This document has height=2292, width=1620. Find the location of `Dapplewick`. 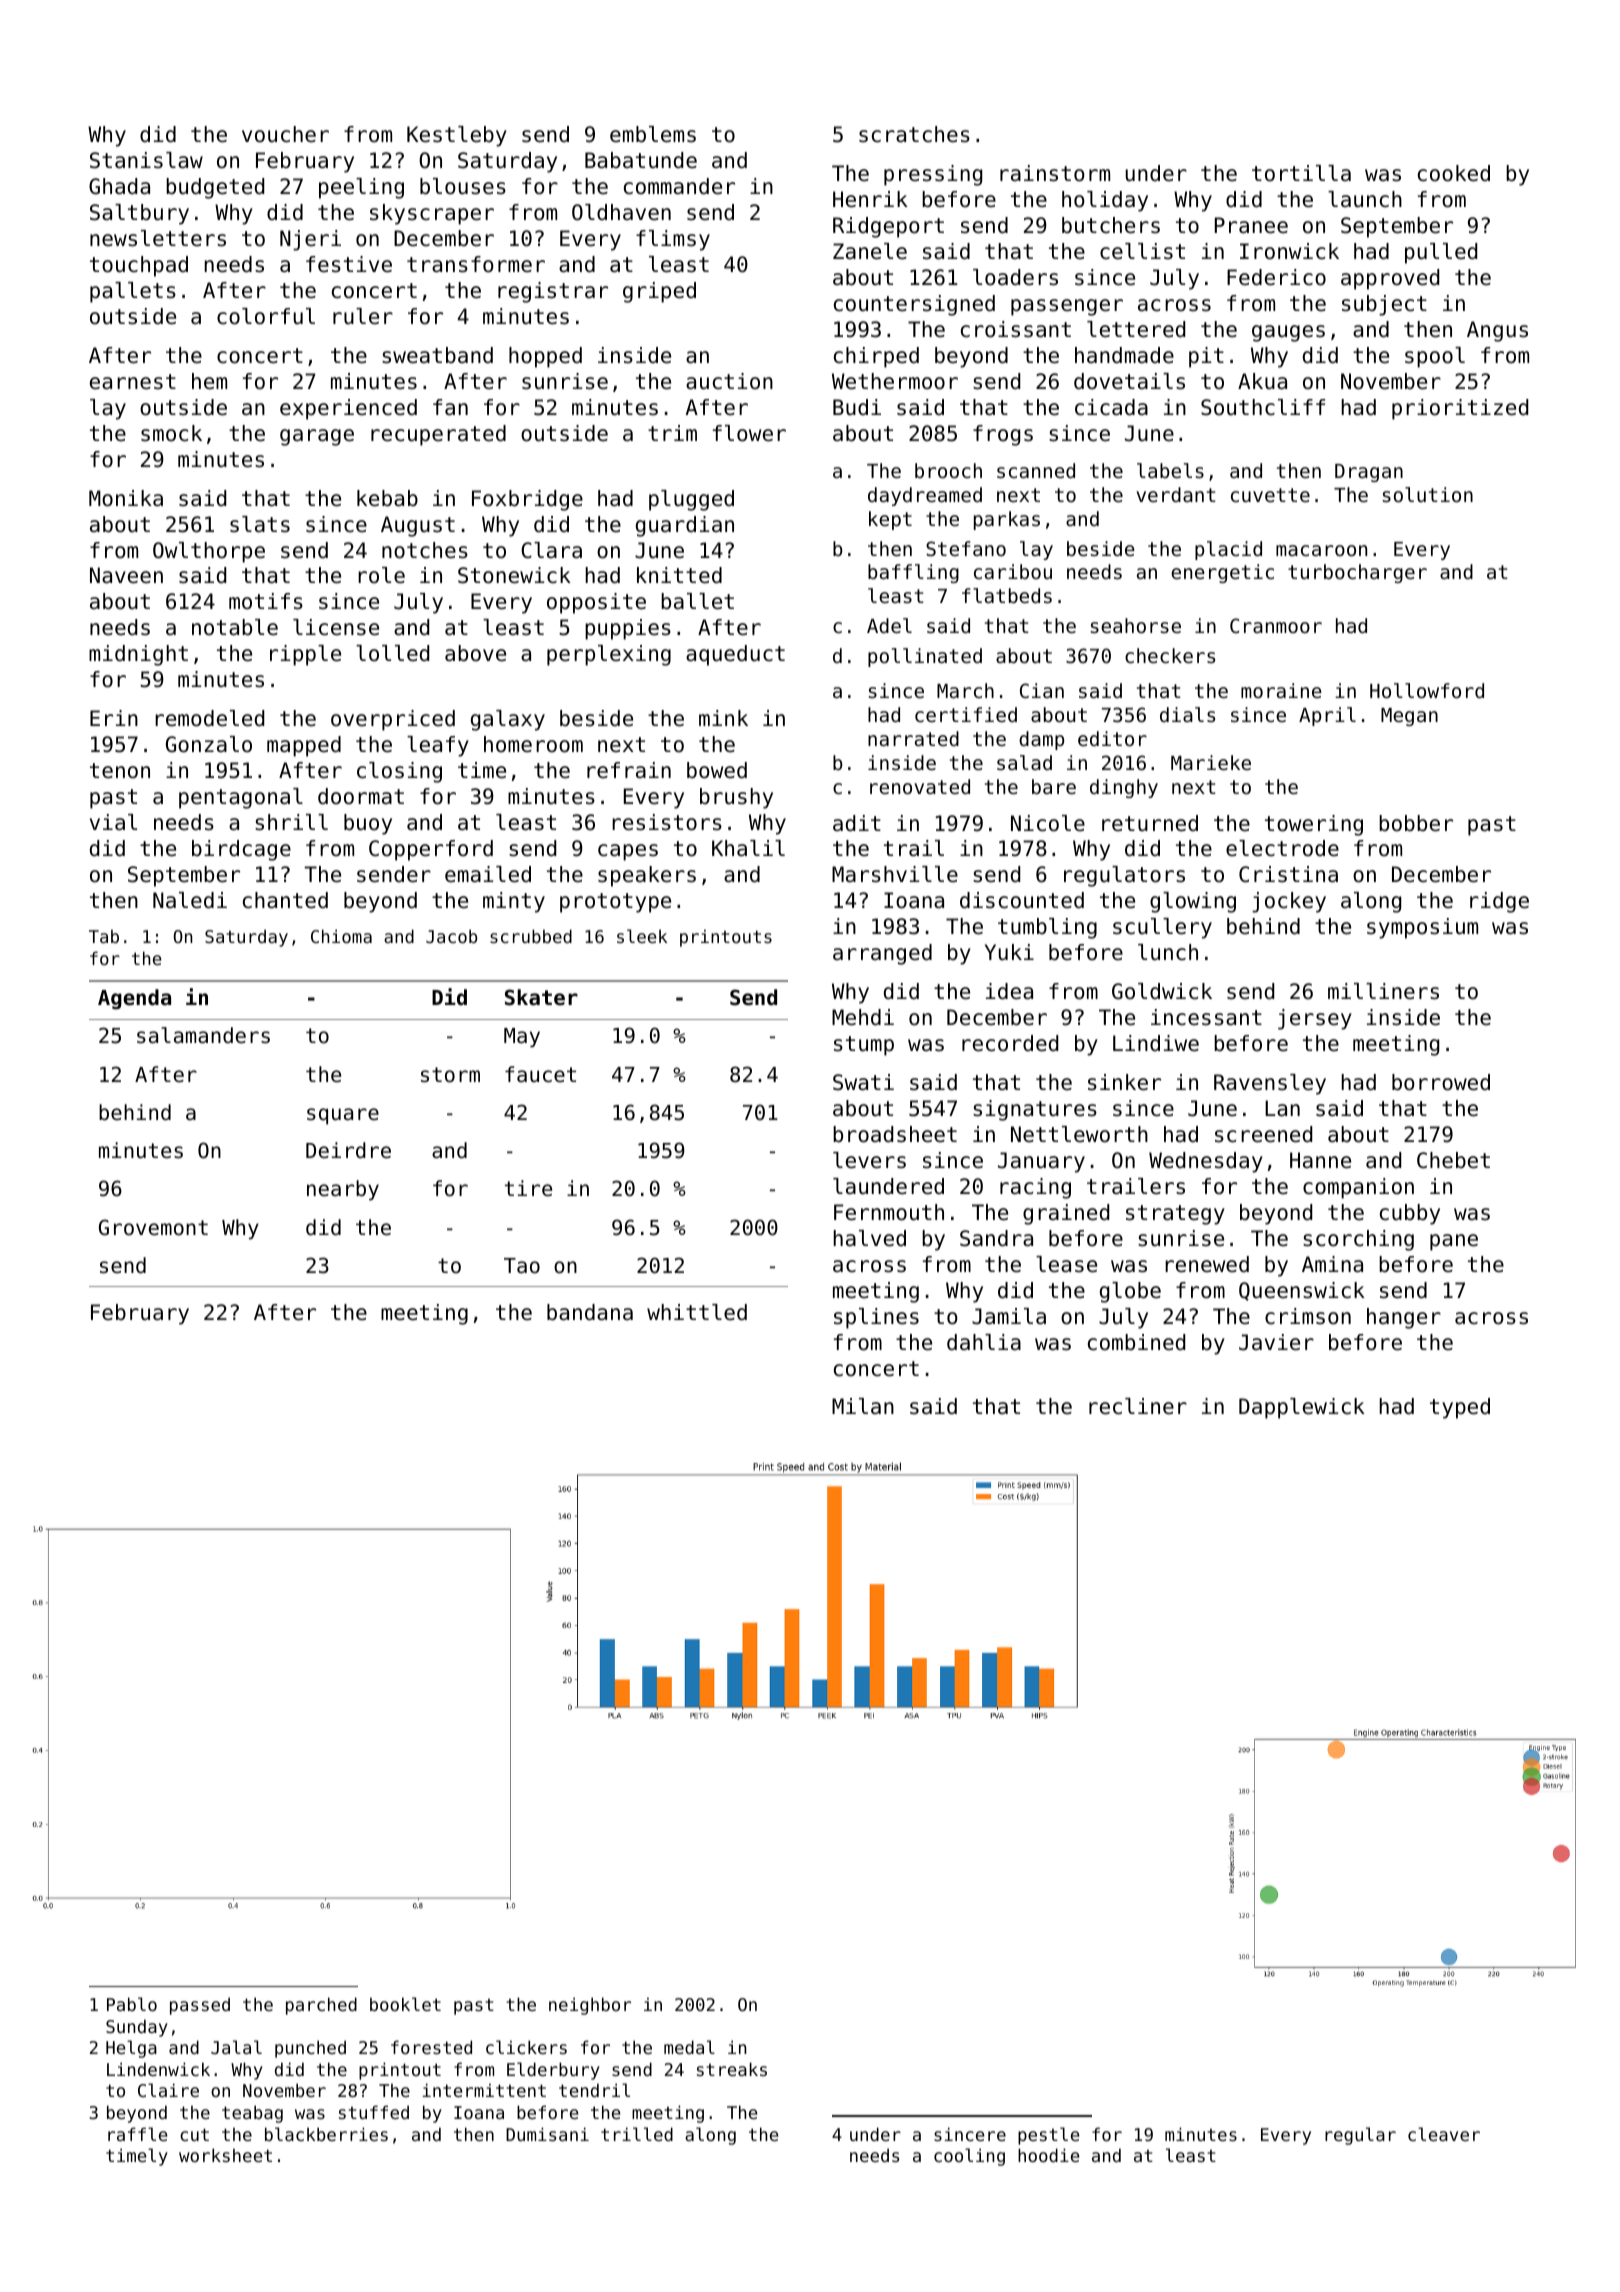

Dapplewick is located at coordinates (1302, 1408).
